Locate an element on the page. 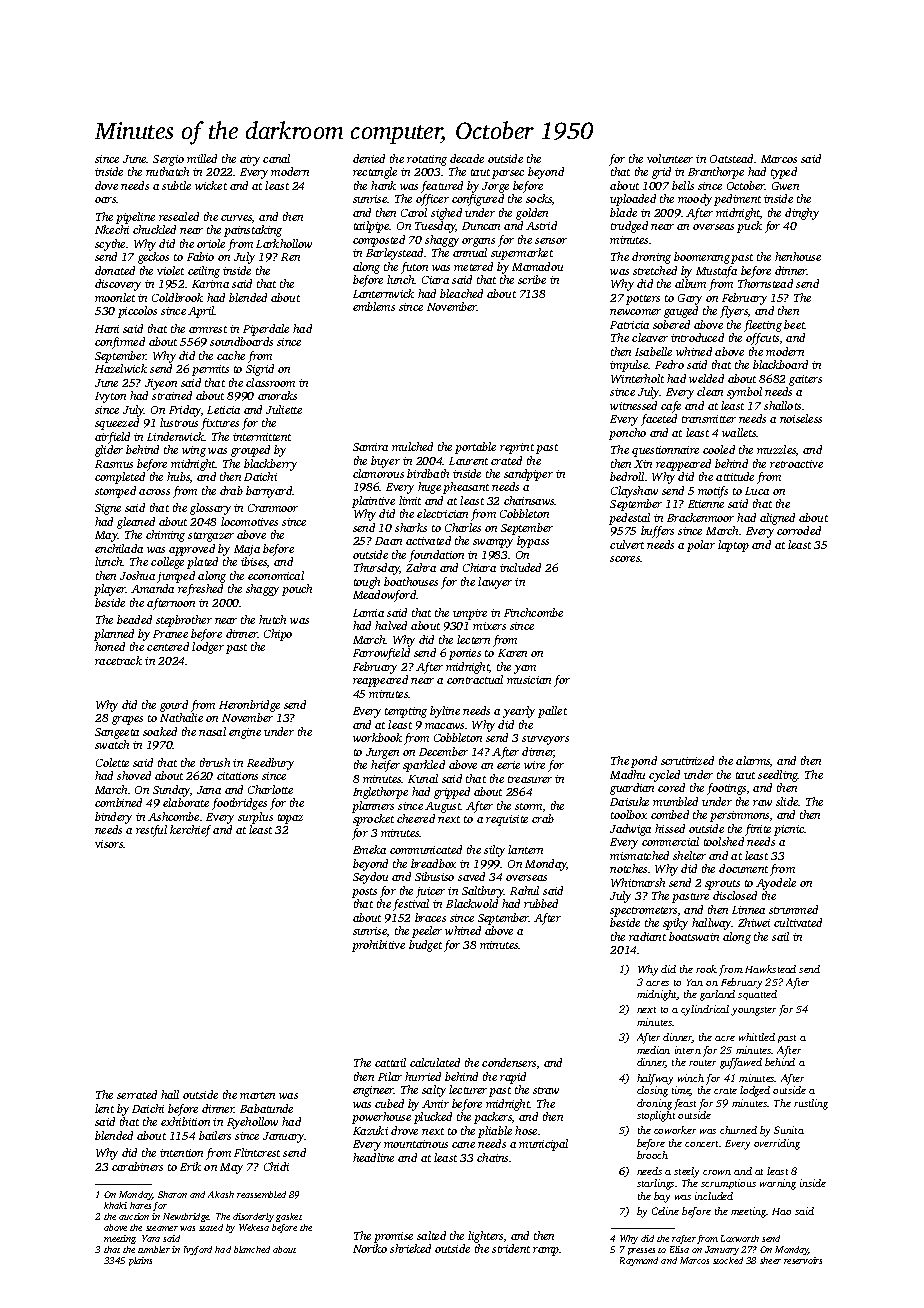 This image has width=924, height=1308. serrated is located at coordinates (137, 1094).
